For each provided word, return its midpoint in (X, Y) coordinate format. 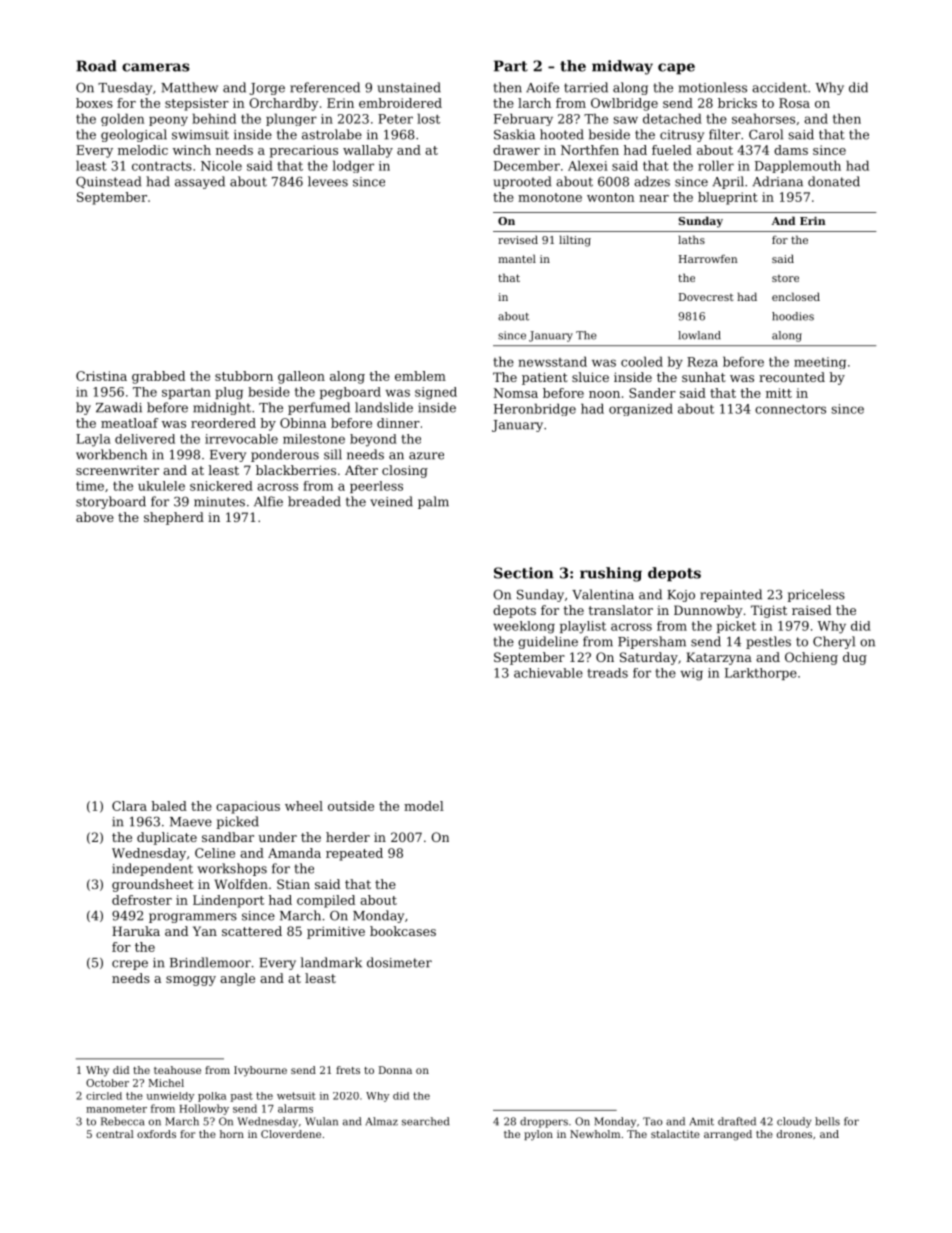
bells (827, 1121)
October (107, 1083)
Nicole (221, 165)
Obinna (303, 423)
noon (604, 394)
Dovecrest (706, 297)
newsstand (552, 361)
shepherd (174, 518)
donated (834, 181)
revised (518, 239)
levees (328, 181)
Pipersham (652, 642)
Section (524, 573)
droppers (544, 1122)
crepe (130, 965)
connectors (790, 409)
